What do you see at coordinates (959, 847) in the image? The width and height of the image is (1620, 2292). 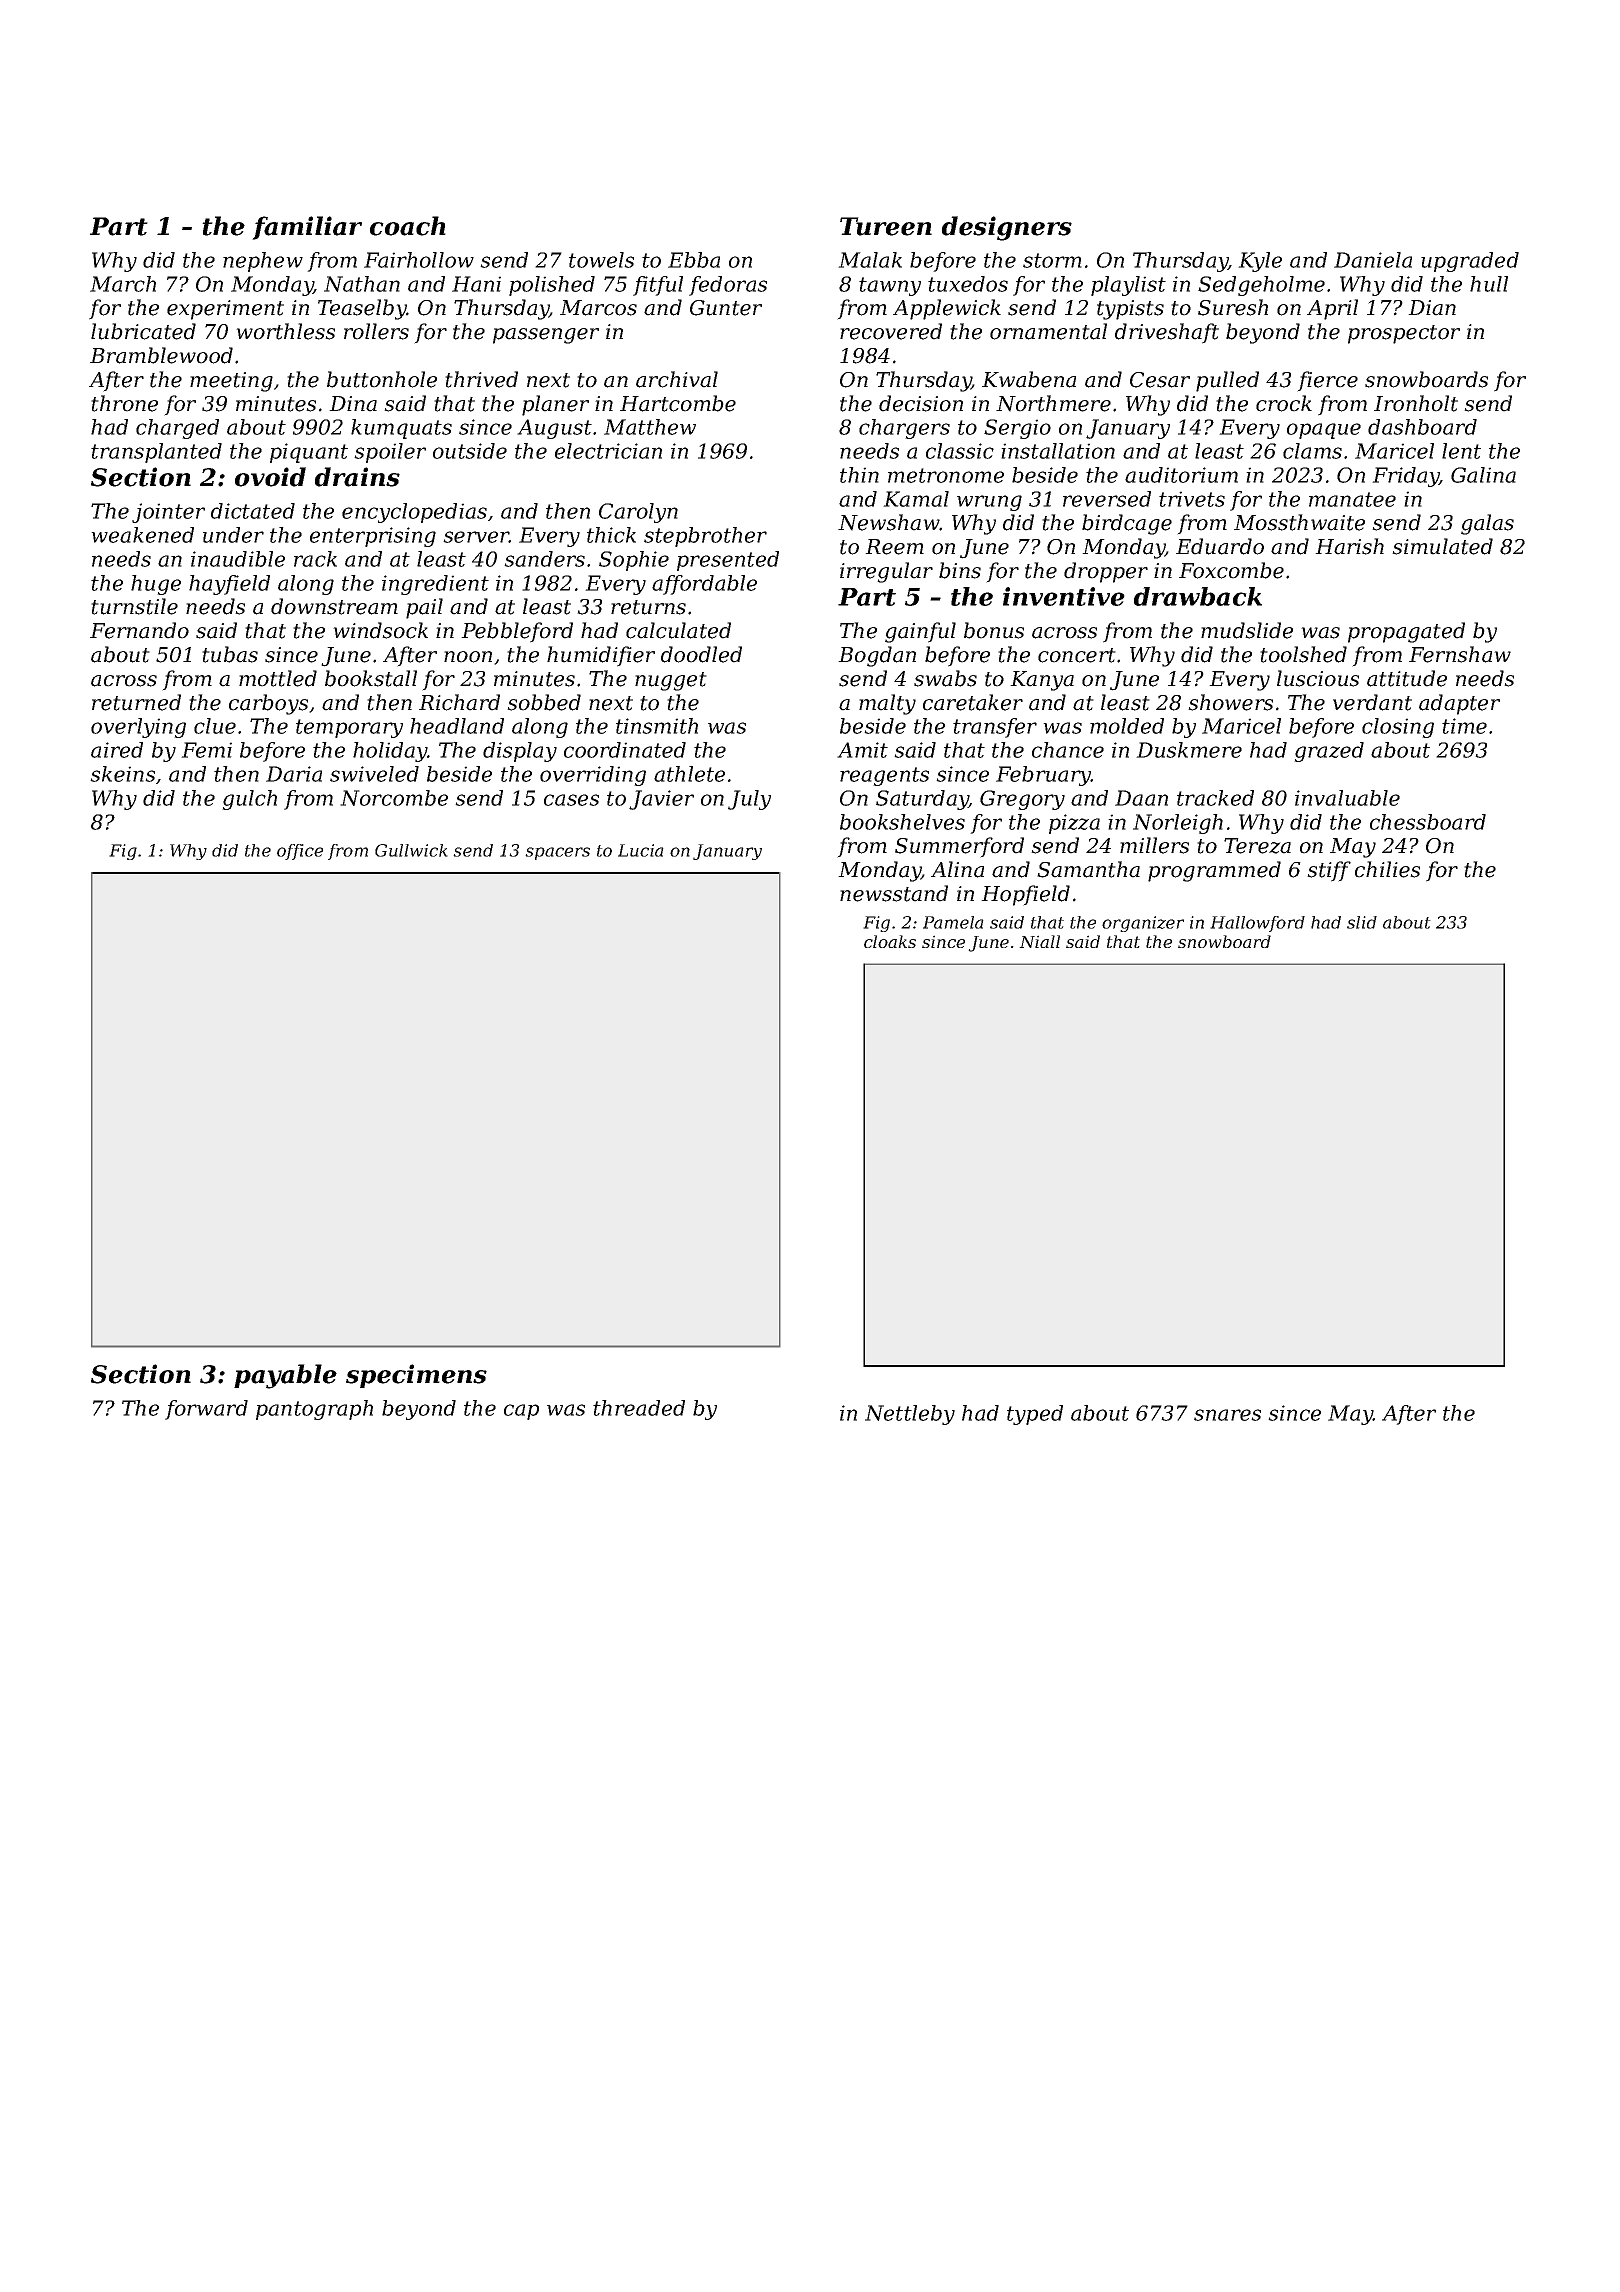 I see `Summerford` at bounding box center [959, 847].
